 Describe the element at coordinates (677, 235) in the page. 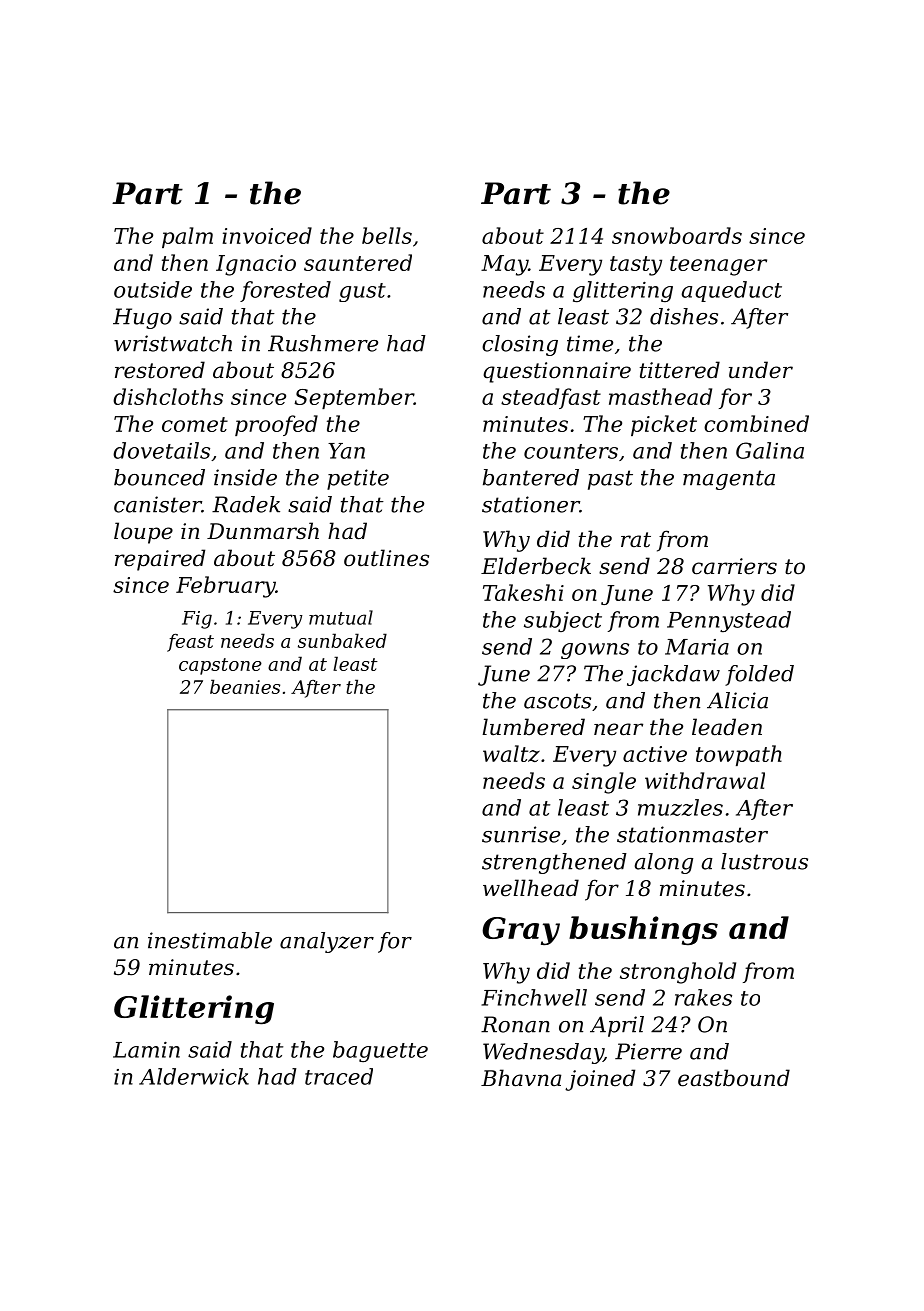

I see `snowboards` at that location.
